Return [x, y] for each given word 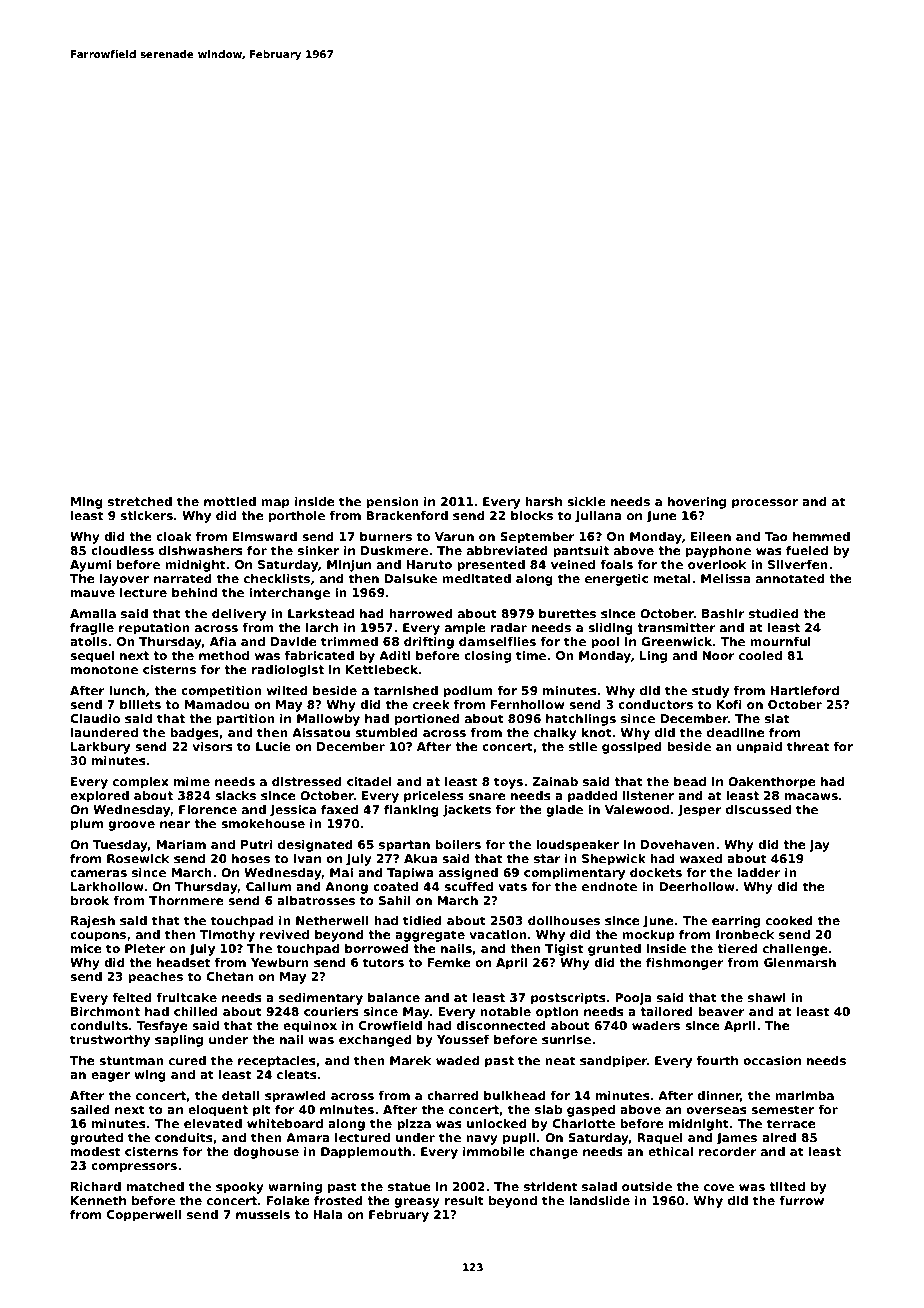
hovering [697, 503]
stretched [140, 501]
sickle [586, 501]
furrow [801, 1200]
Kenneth [98, 1200]
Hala [328, 1214]
